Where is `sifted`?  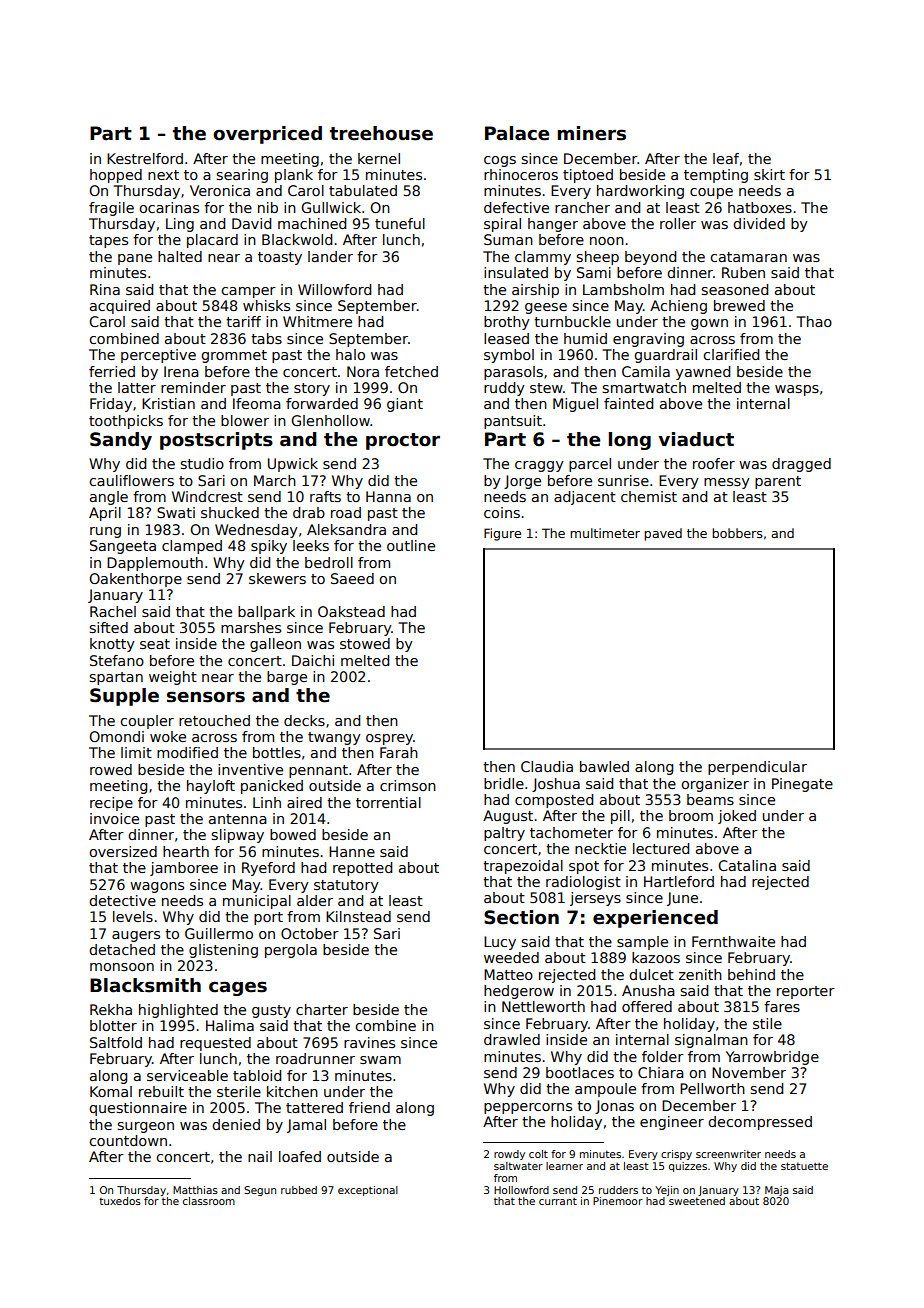
sifted is located at coordinates (109, 627).
